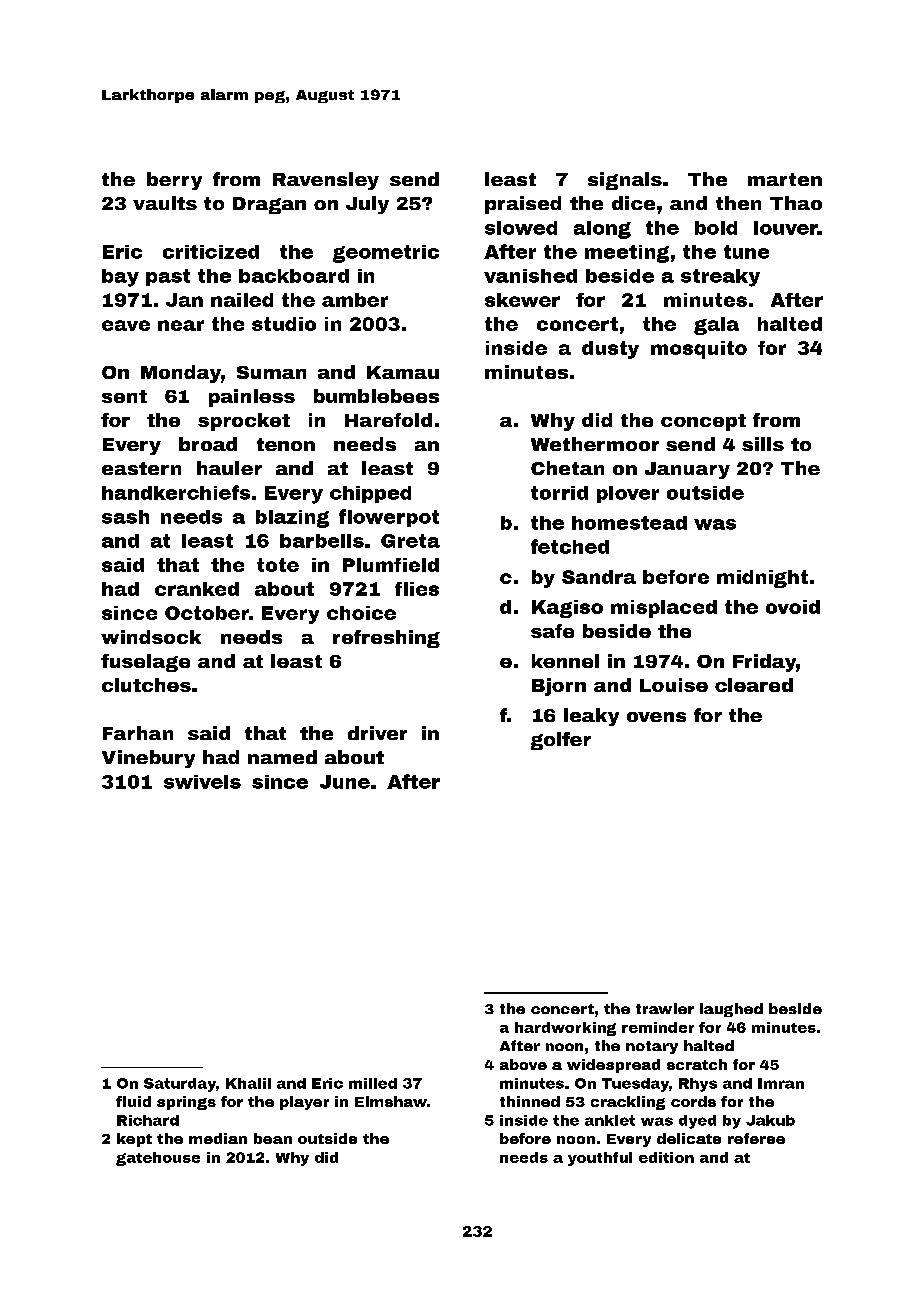 This document has width=924, height=1311. I want to click on Elmshaw, so click(391, 1101).
